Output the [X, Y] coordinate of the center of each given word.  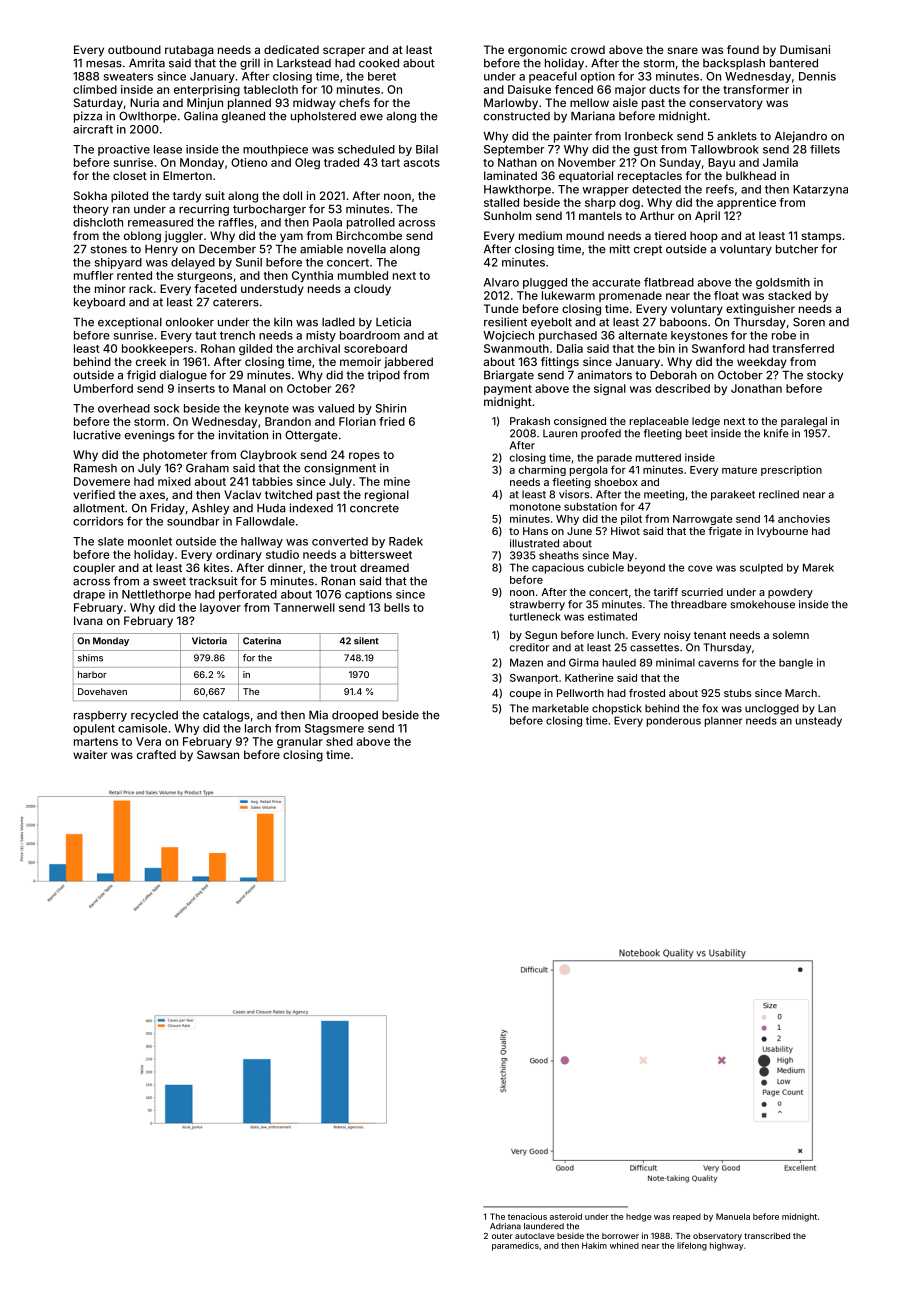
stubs [737, 693]
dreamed [384, 567]
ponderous [674, 722]
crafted [156, 754]
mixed [174, 481]
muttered [658, 457]
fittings [560, 363]
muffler [93, 275]
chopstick [617, 709]
